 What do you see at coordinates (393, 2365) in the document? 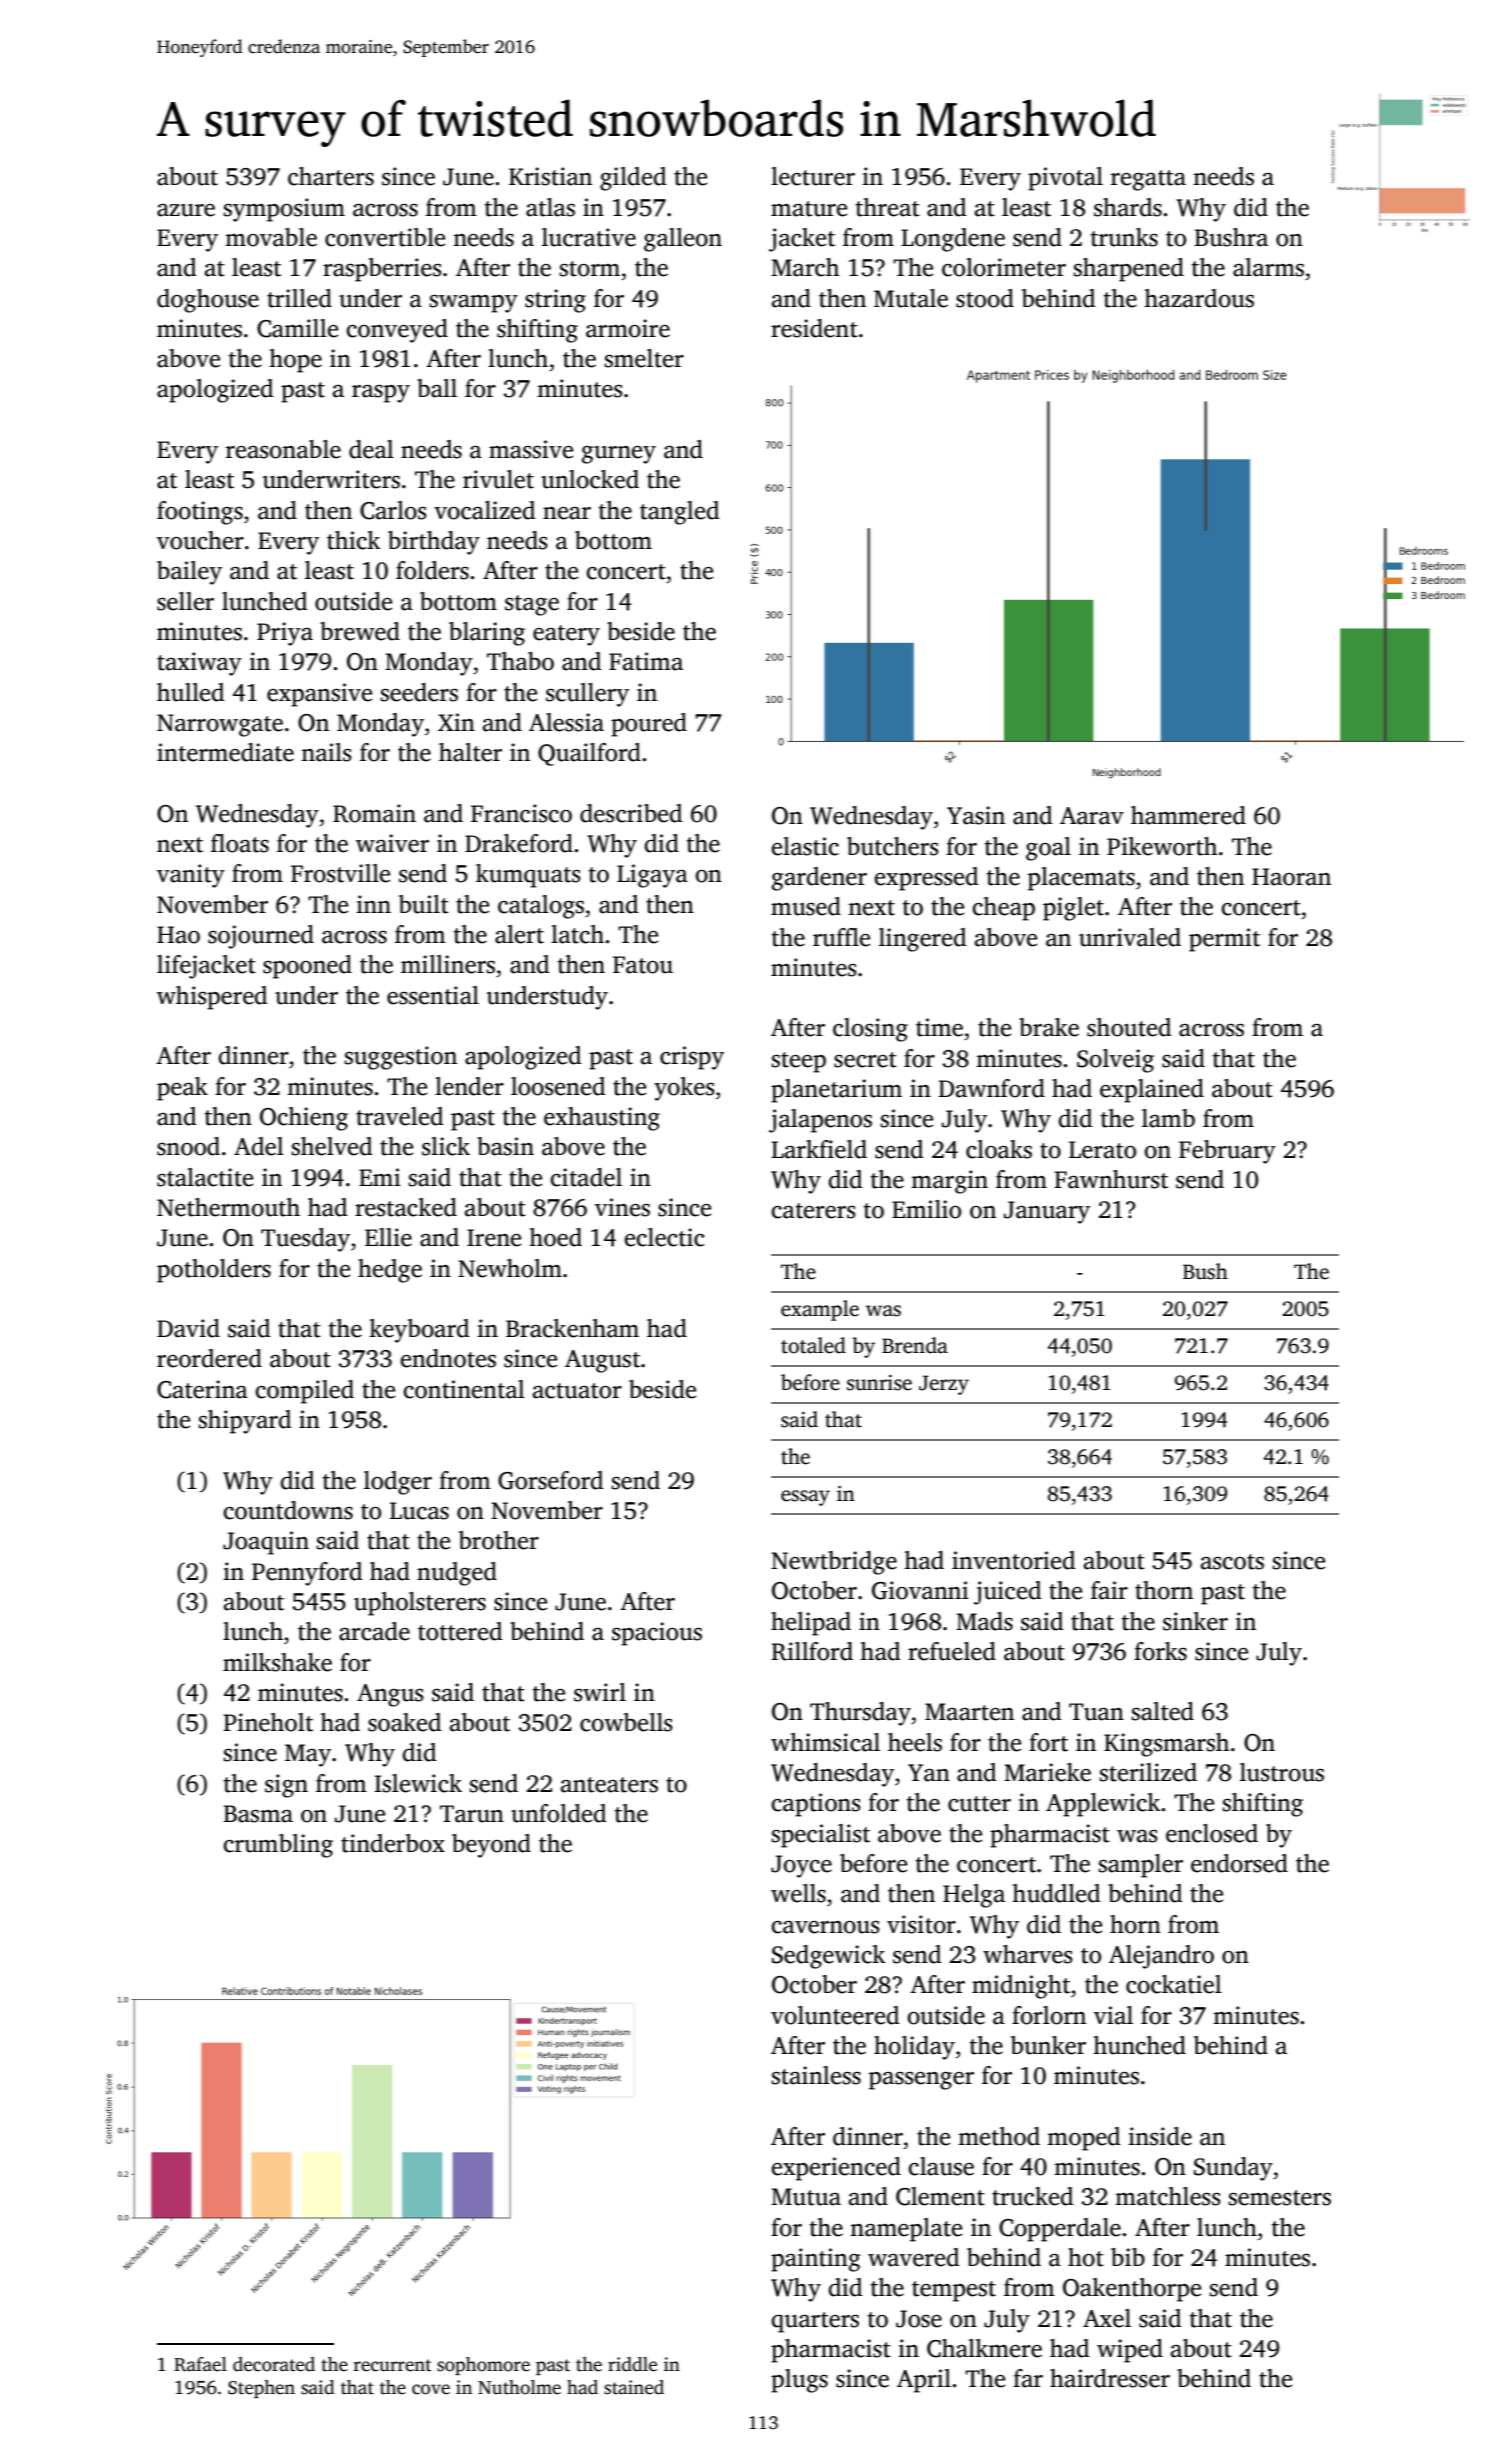
I see `recurrent` at bounding box center [393, 2365].
